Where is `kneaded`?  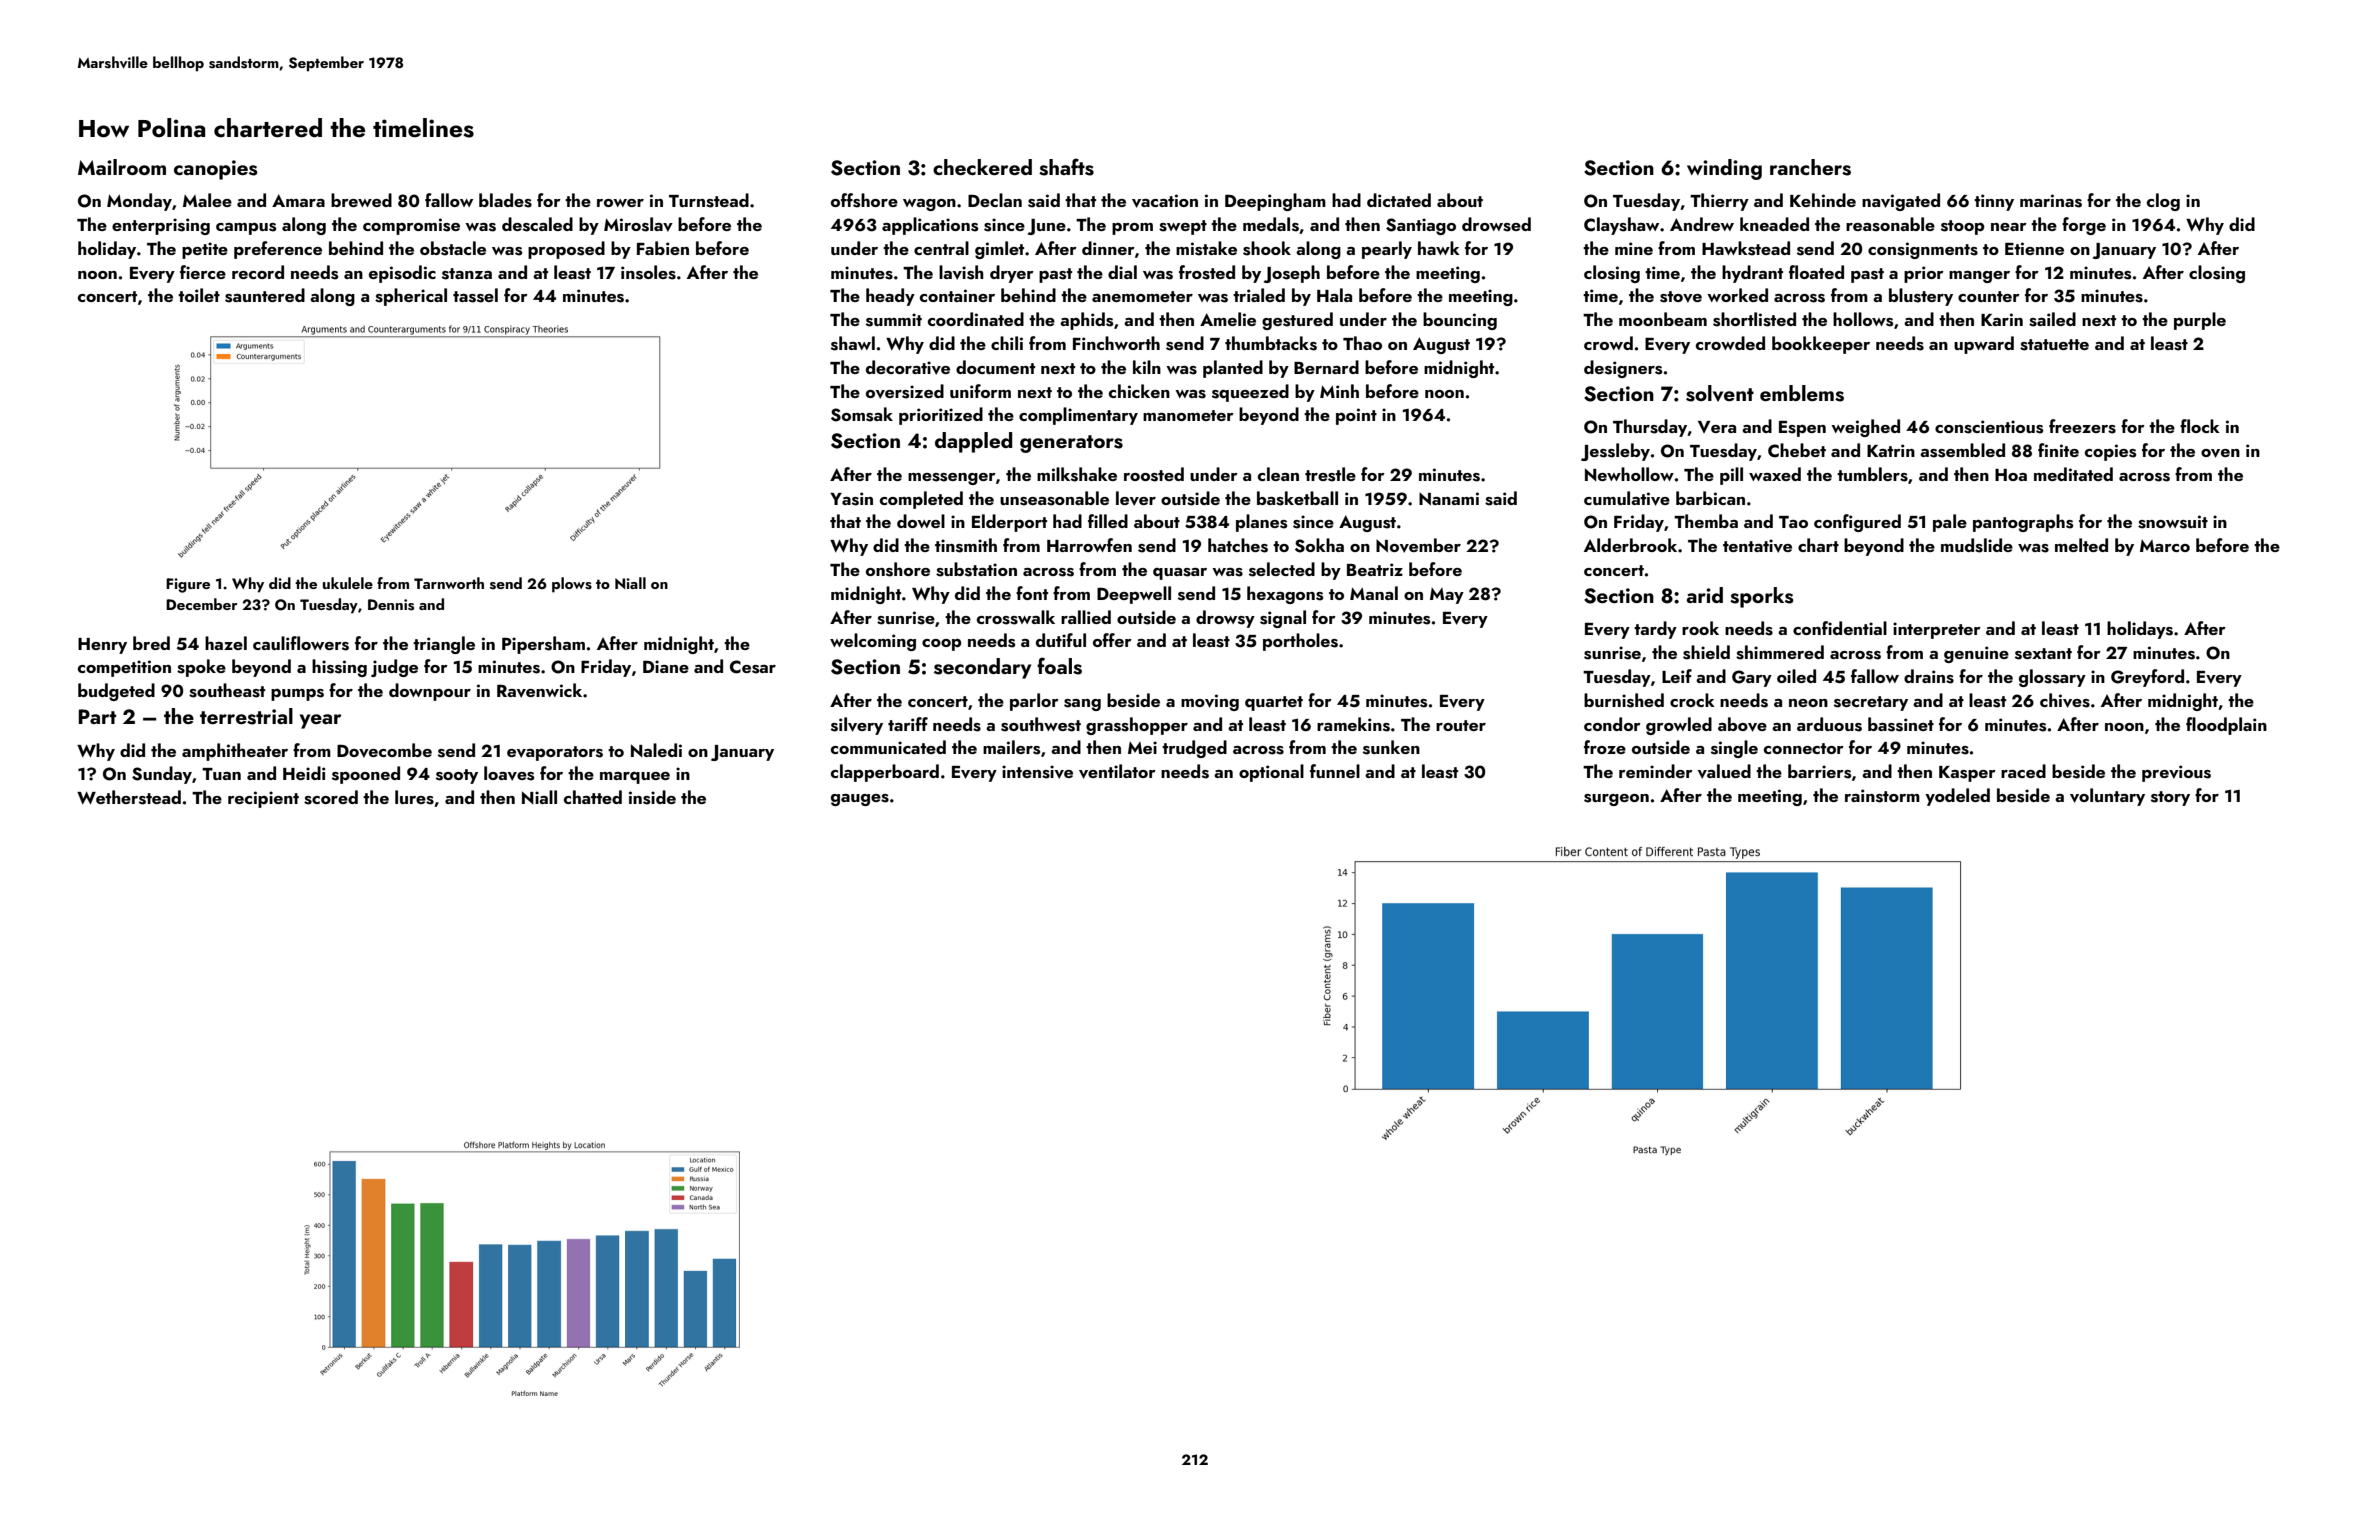 kneaded is located at coordinates (1774, 224).
